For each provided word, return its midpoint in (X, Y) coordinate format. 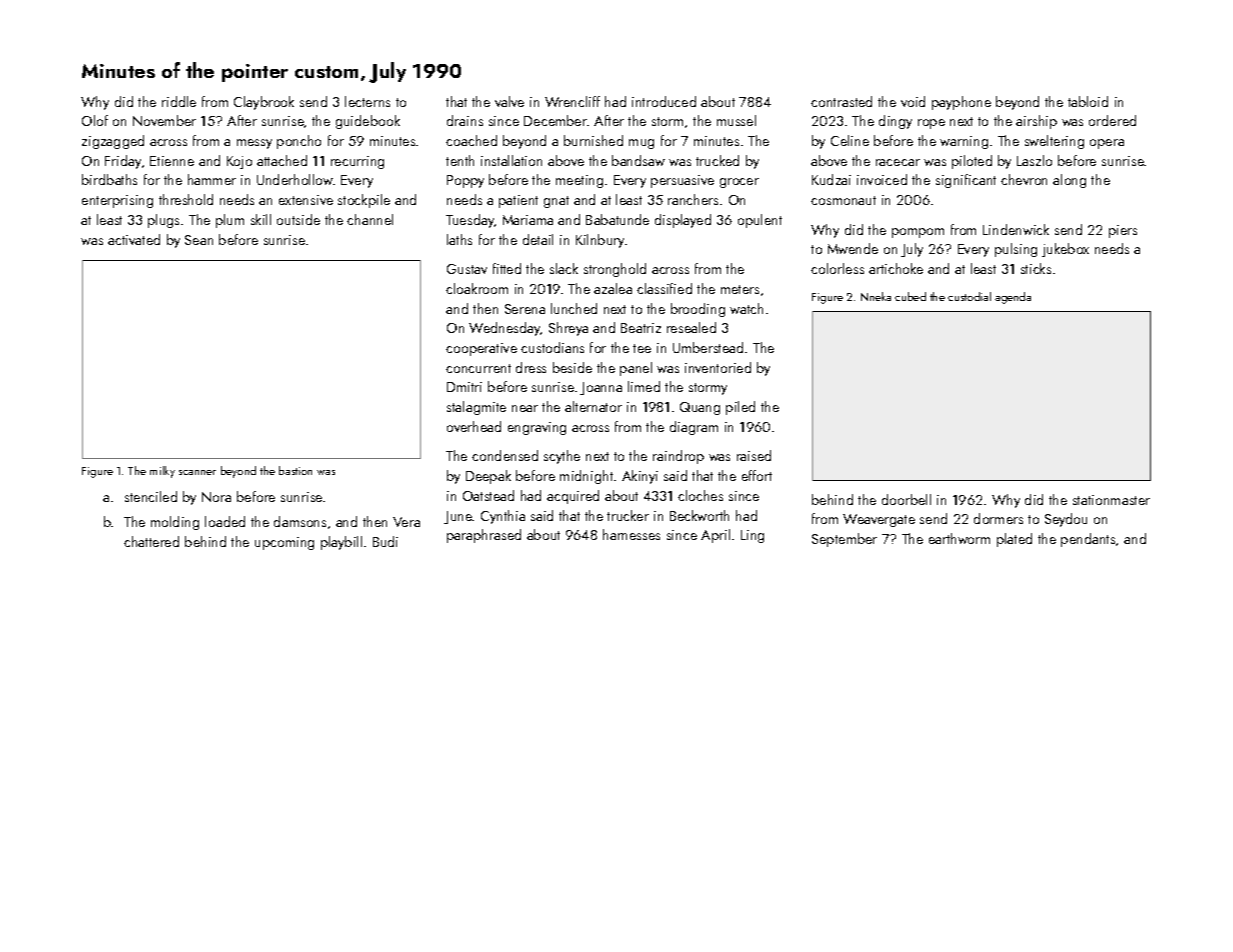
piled (740, 408)
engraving (537, 428)
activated (134, 239)
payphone (961, 103)
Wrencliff (572, 101)
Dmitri (464, 387)
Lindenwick (1016, 229)
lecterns (367, 101)
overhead (474, 426)
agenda (1013, 298)
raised (754, 455)
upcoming (284, 543)
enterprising (117, 201)
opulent (760, 221)
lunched (574, 308)
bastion (295, 470)
